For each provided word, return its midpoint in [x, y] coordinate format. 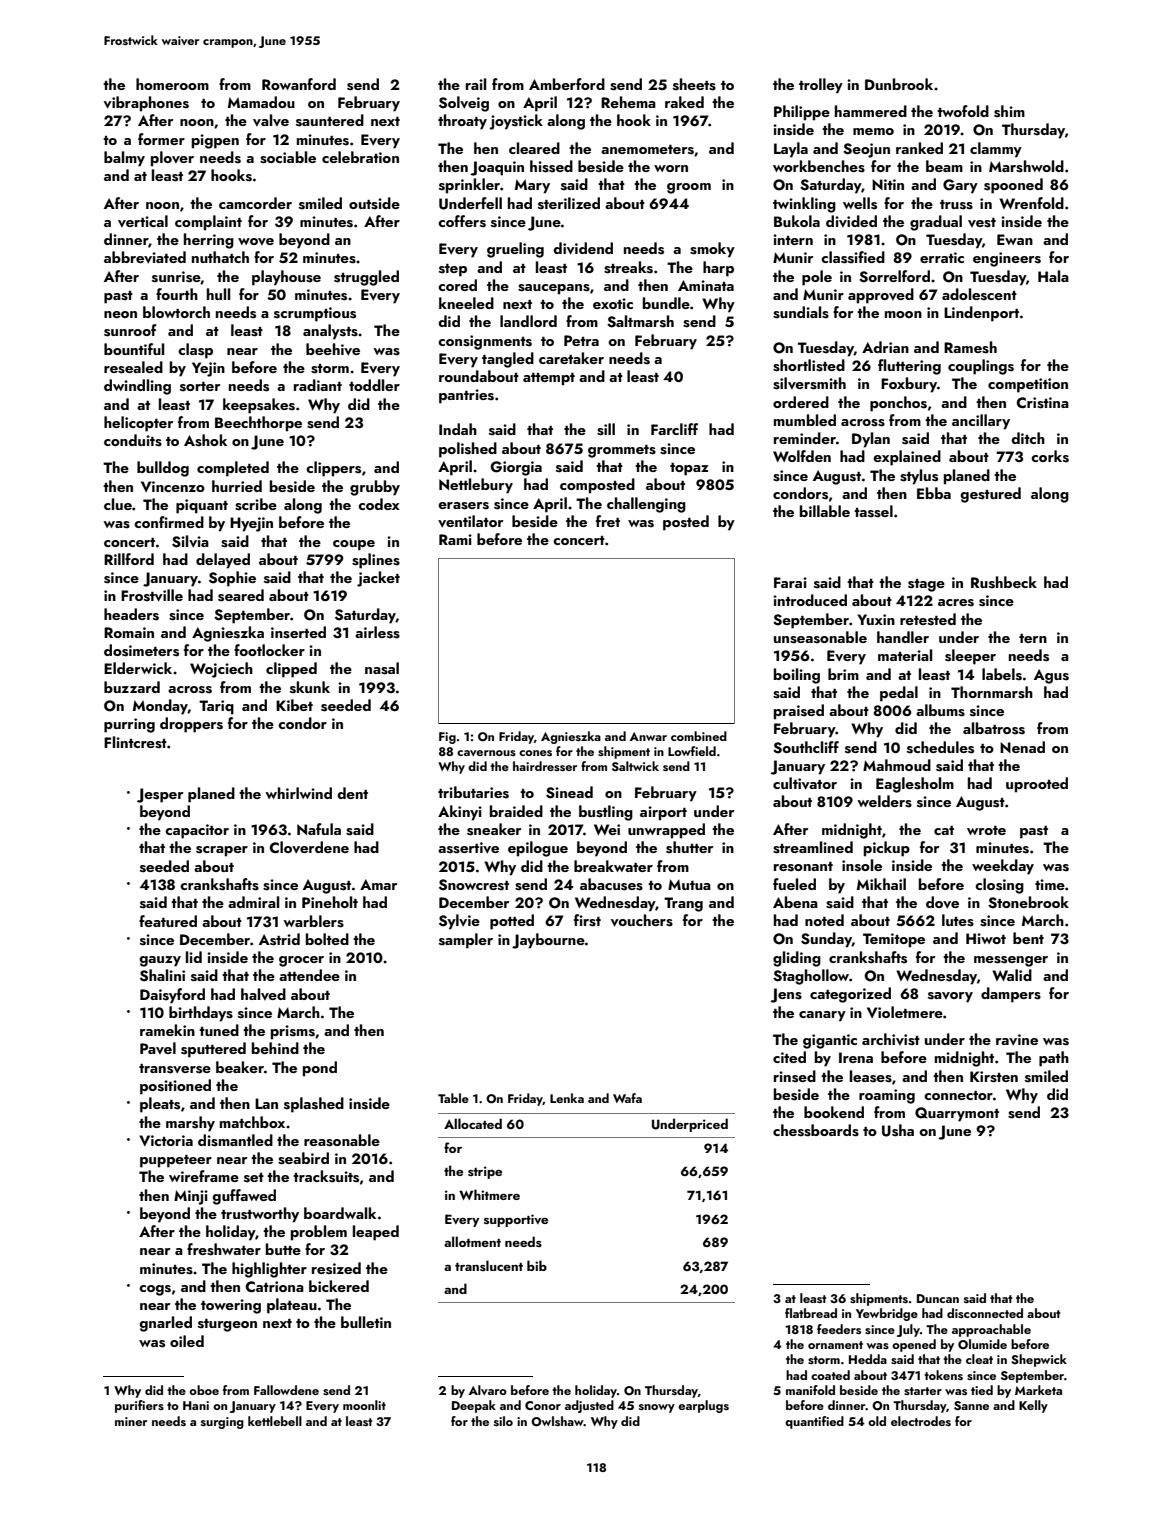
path [1054, 1059]
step [453, 270]
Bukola [797, 221]
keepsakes [259, 406]
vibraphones [146, 104]
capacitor [197, 831]
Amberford [567, 84]
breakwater [613, 866]
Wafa [627, 1098]
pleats [160, 1105]
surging [222, 1423]
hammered [871, 111]
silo [503, 1421]
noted [824, 920]
